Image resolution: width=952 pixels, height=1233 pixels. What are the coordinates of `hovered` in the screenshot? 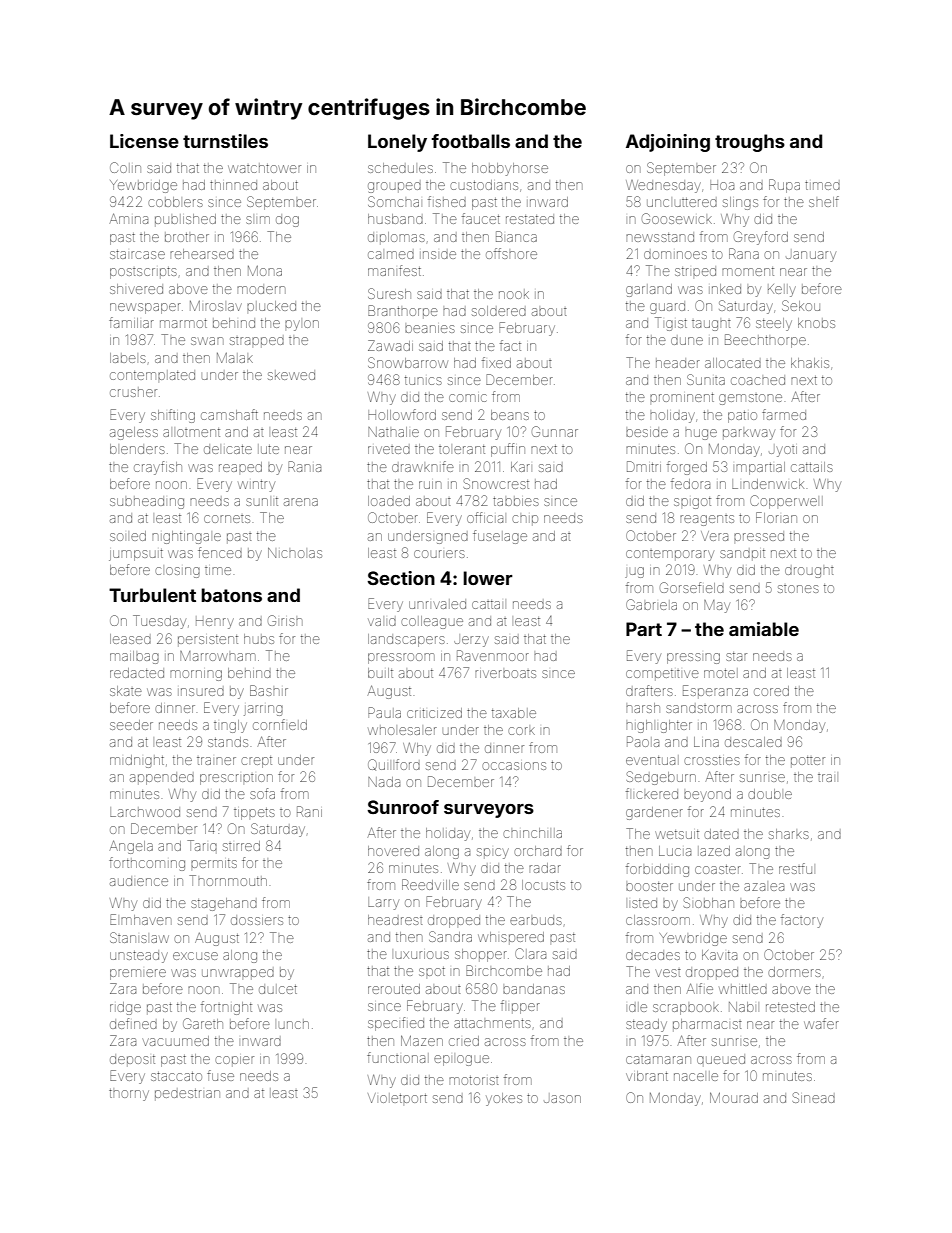 It's located at (393, 851).
